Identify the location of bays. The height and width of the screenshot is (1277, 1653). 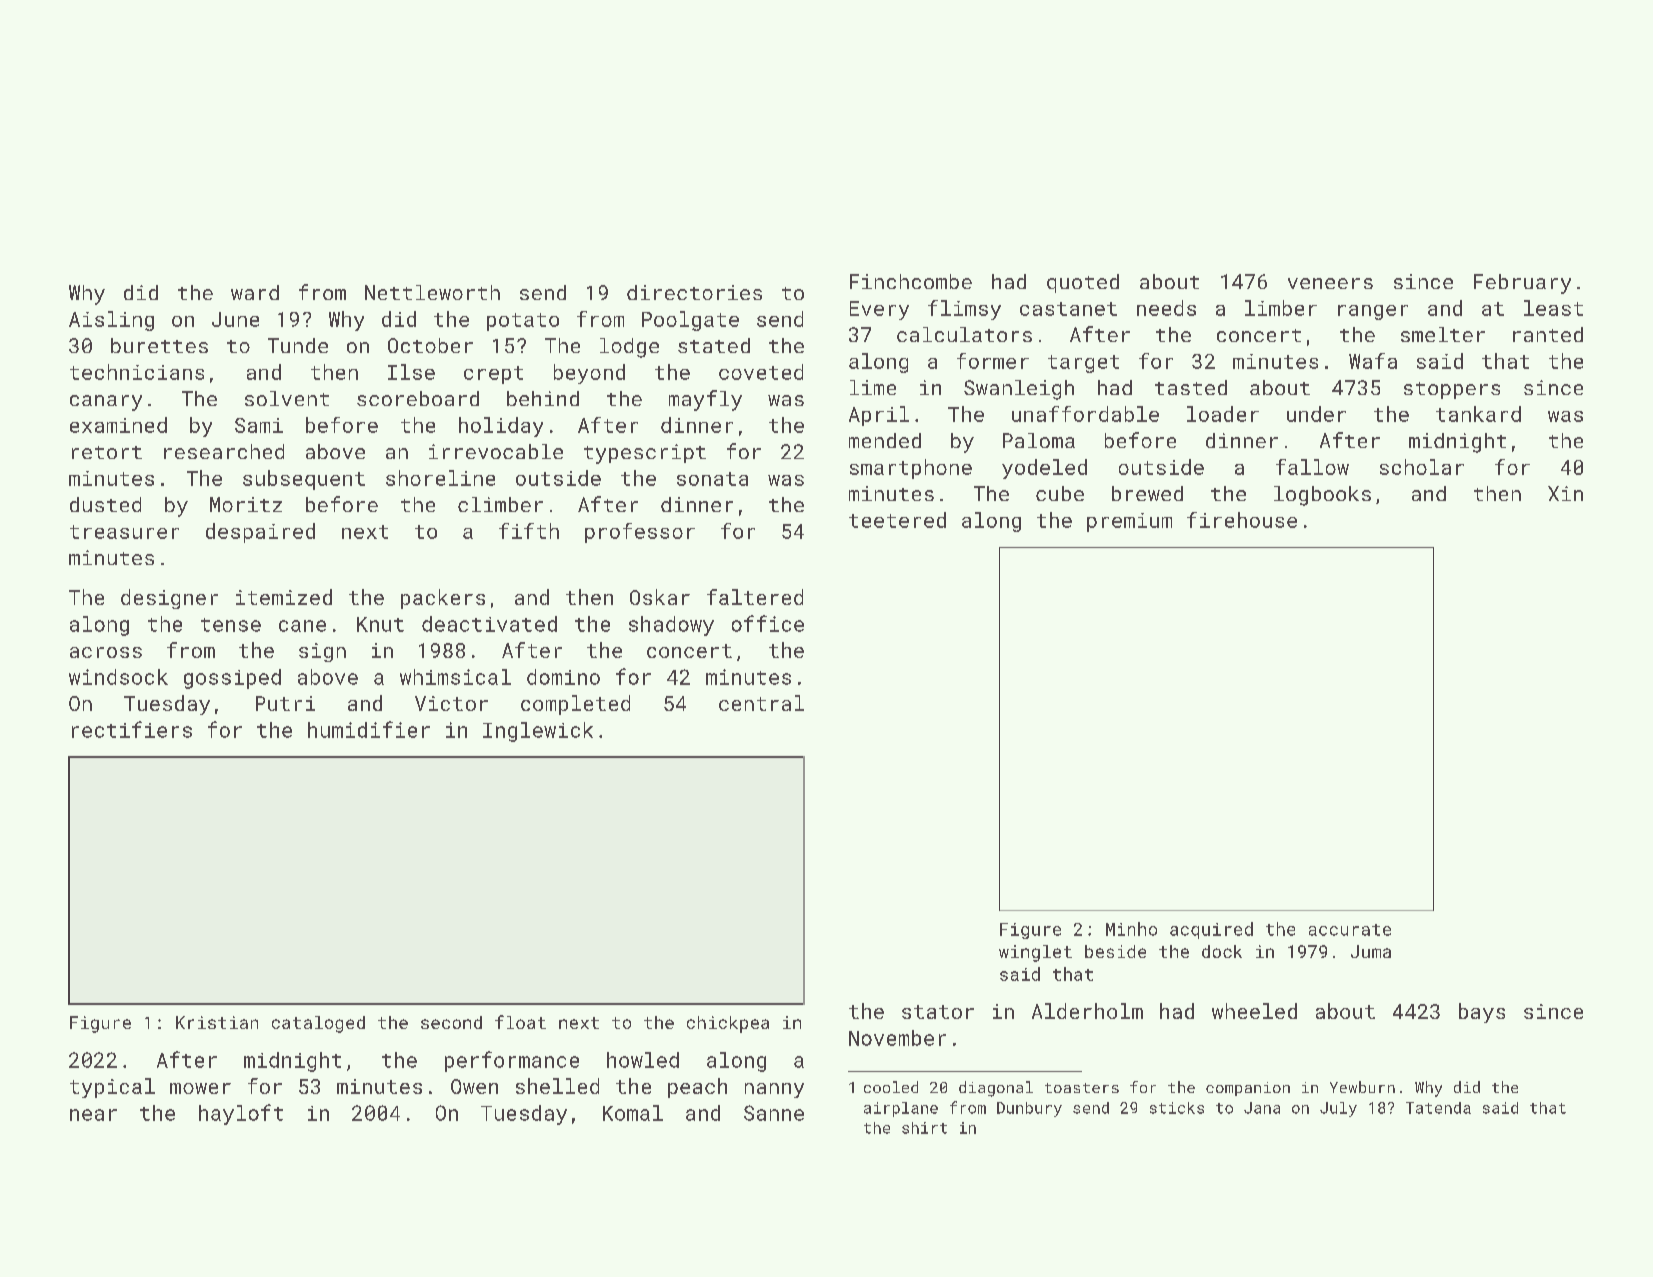
(1482, 1013).
